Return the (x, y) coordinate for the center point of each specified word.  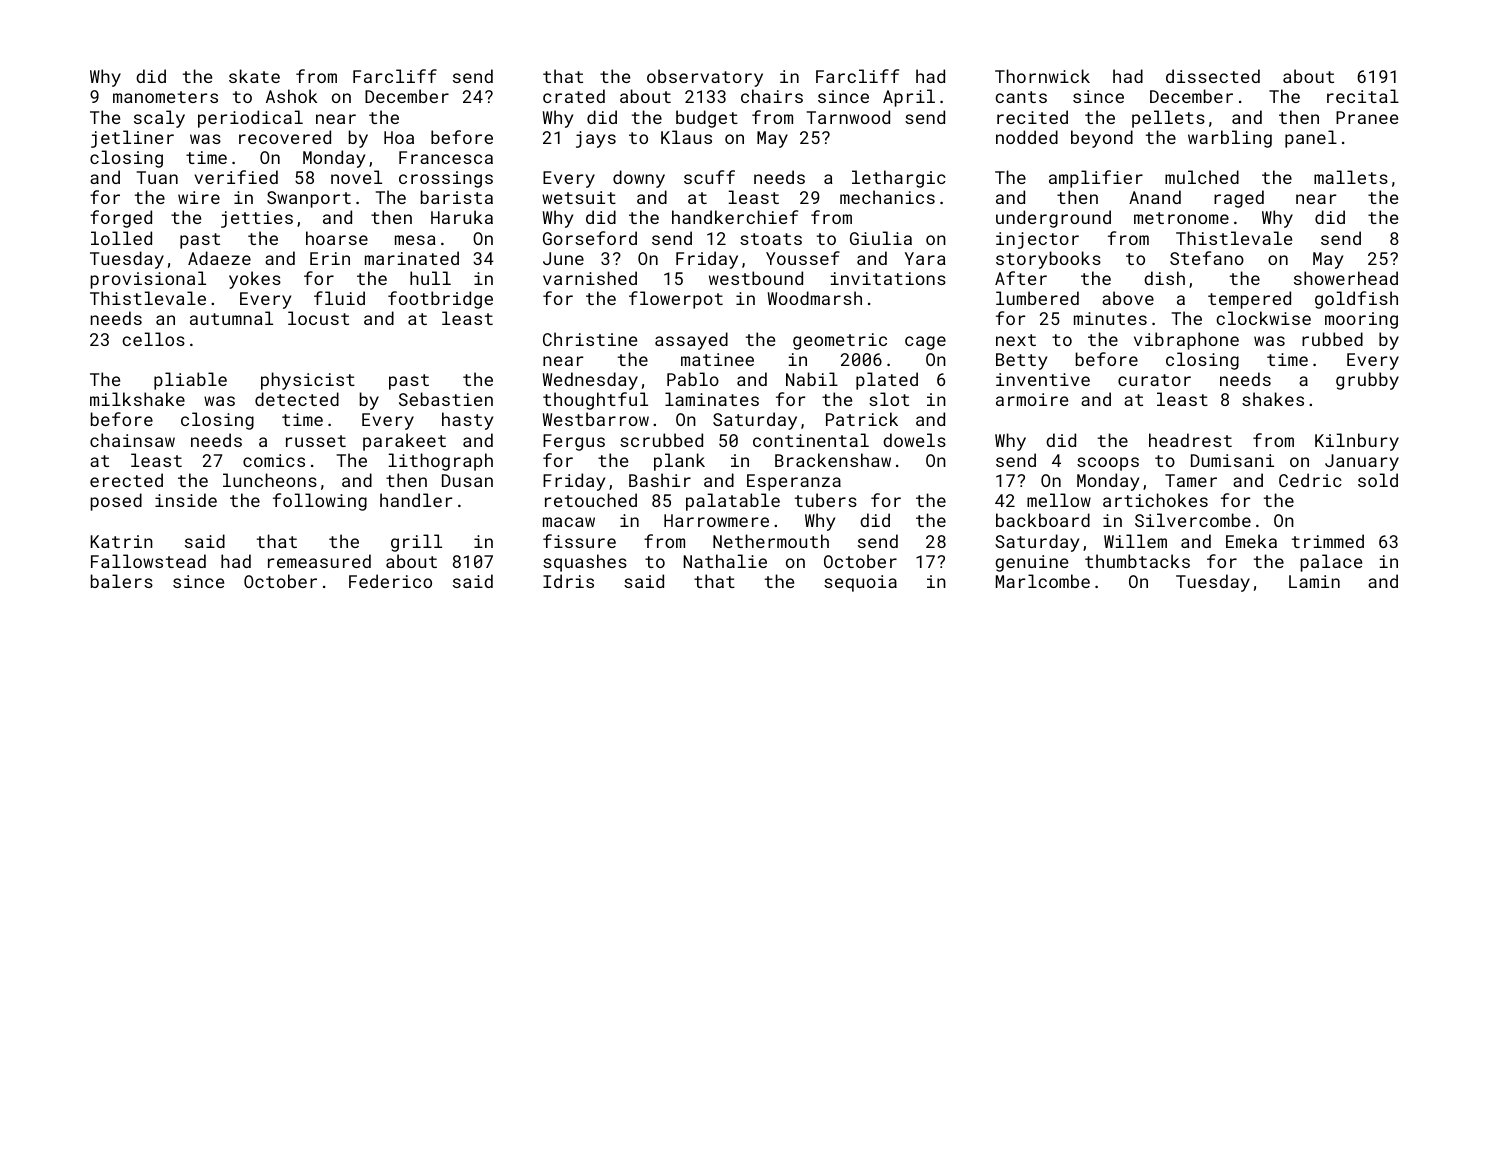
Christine (590, 339)
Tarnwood (848, 117)
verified (236, 177)
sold (1378, 480)
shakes (1273, 399)
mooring (1361, 320)
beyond (1102, 139)
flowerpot (676, 300)
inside (186, 500)
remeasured (319, 561)
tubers (826, 500)
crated (574, 96)
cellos (153, 339)
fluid (339, 298)
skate (254, 76)
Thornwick (1042, 76)
